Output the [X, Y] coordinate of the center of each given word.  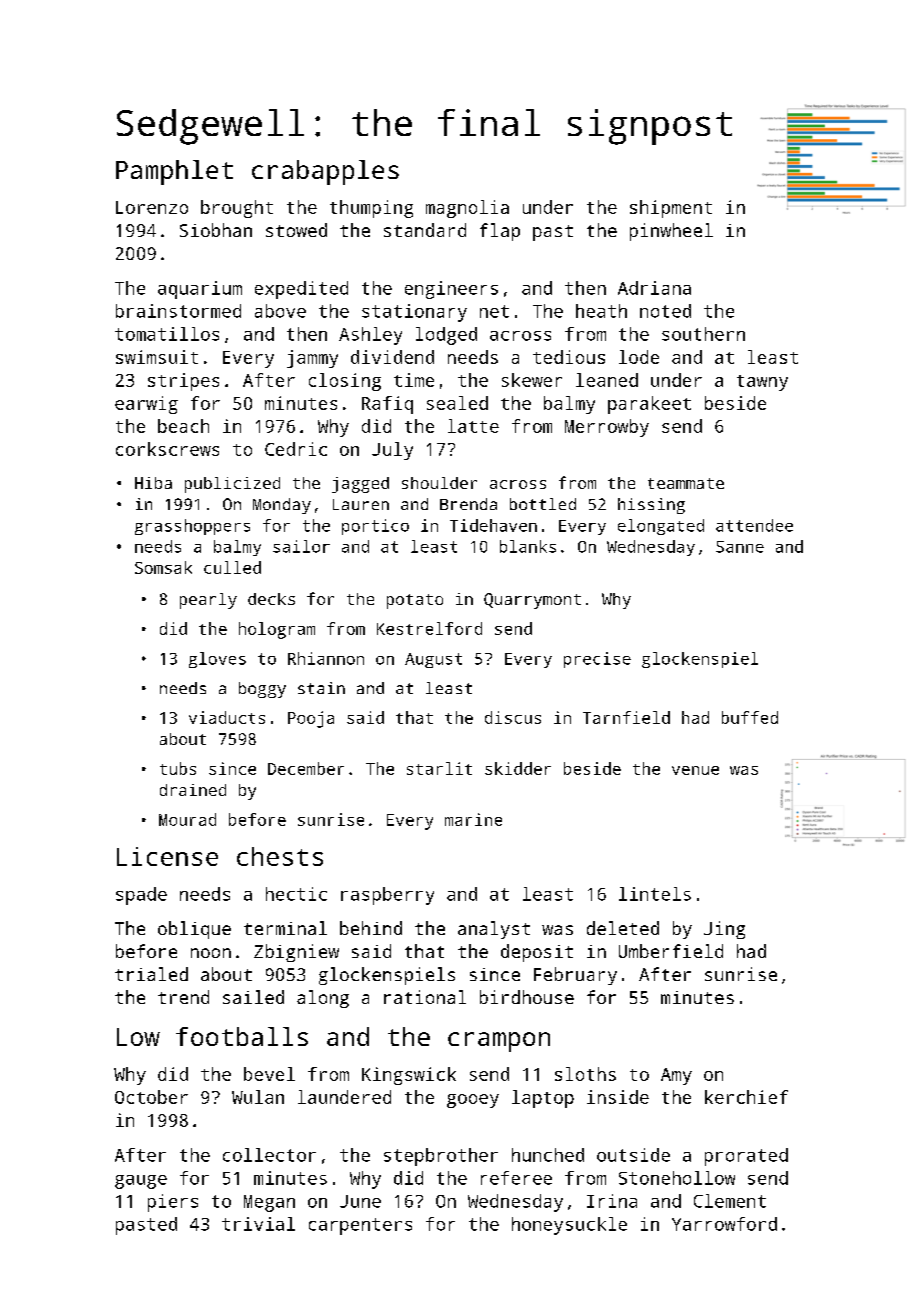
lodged [446, 336]
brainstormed [178, 311]
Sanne [740, 547]
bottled [543, 504]
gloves [217, 660]
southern [703, 334]
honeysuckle [569, 1226]
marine [473, 819]
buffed [750, 717]
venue [695, 770]
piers [173, 1203]
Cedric [296, 449]
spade [141, 896]
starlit [439, 768]
